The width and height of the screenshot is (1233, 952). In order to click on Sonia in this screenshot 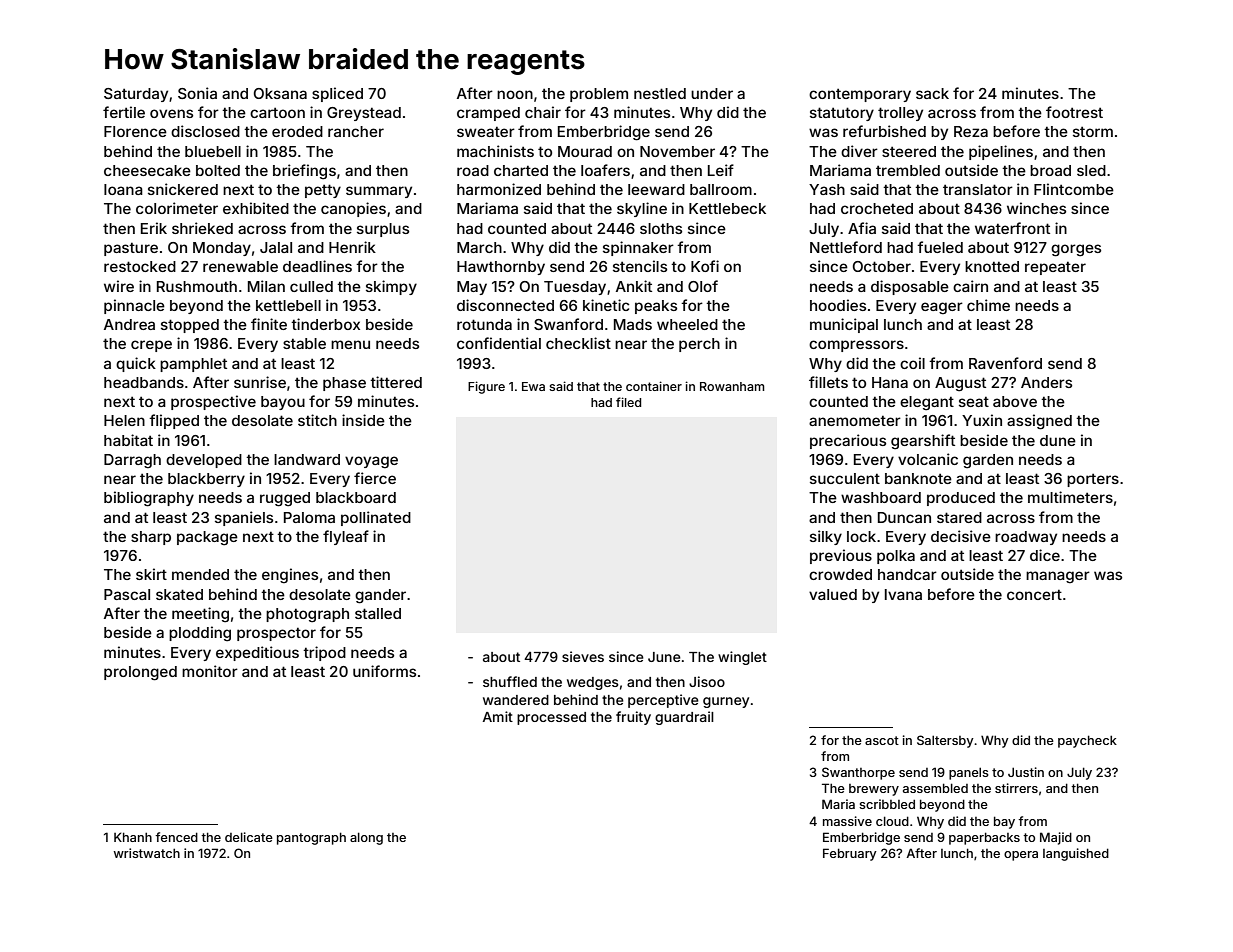, I will do `click(197, 93)`.
